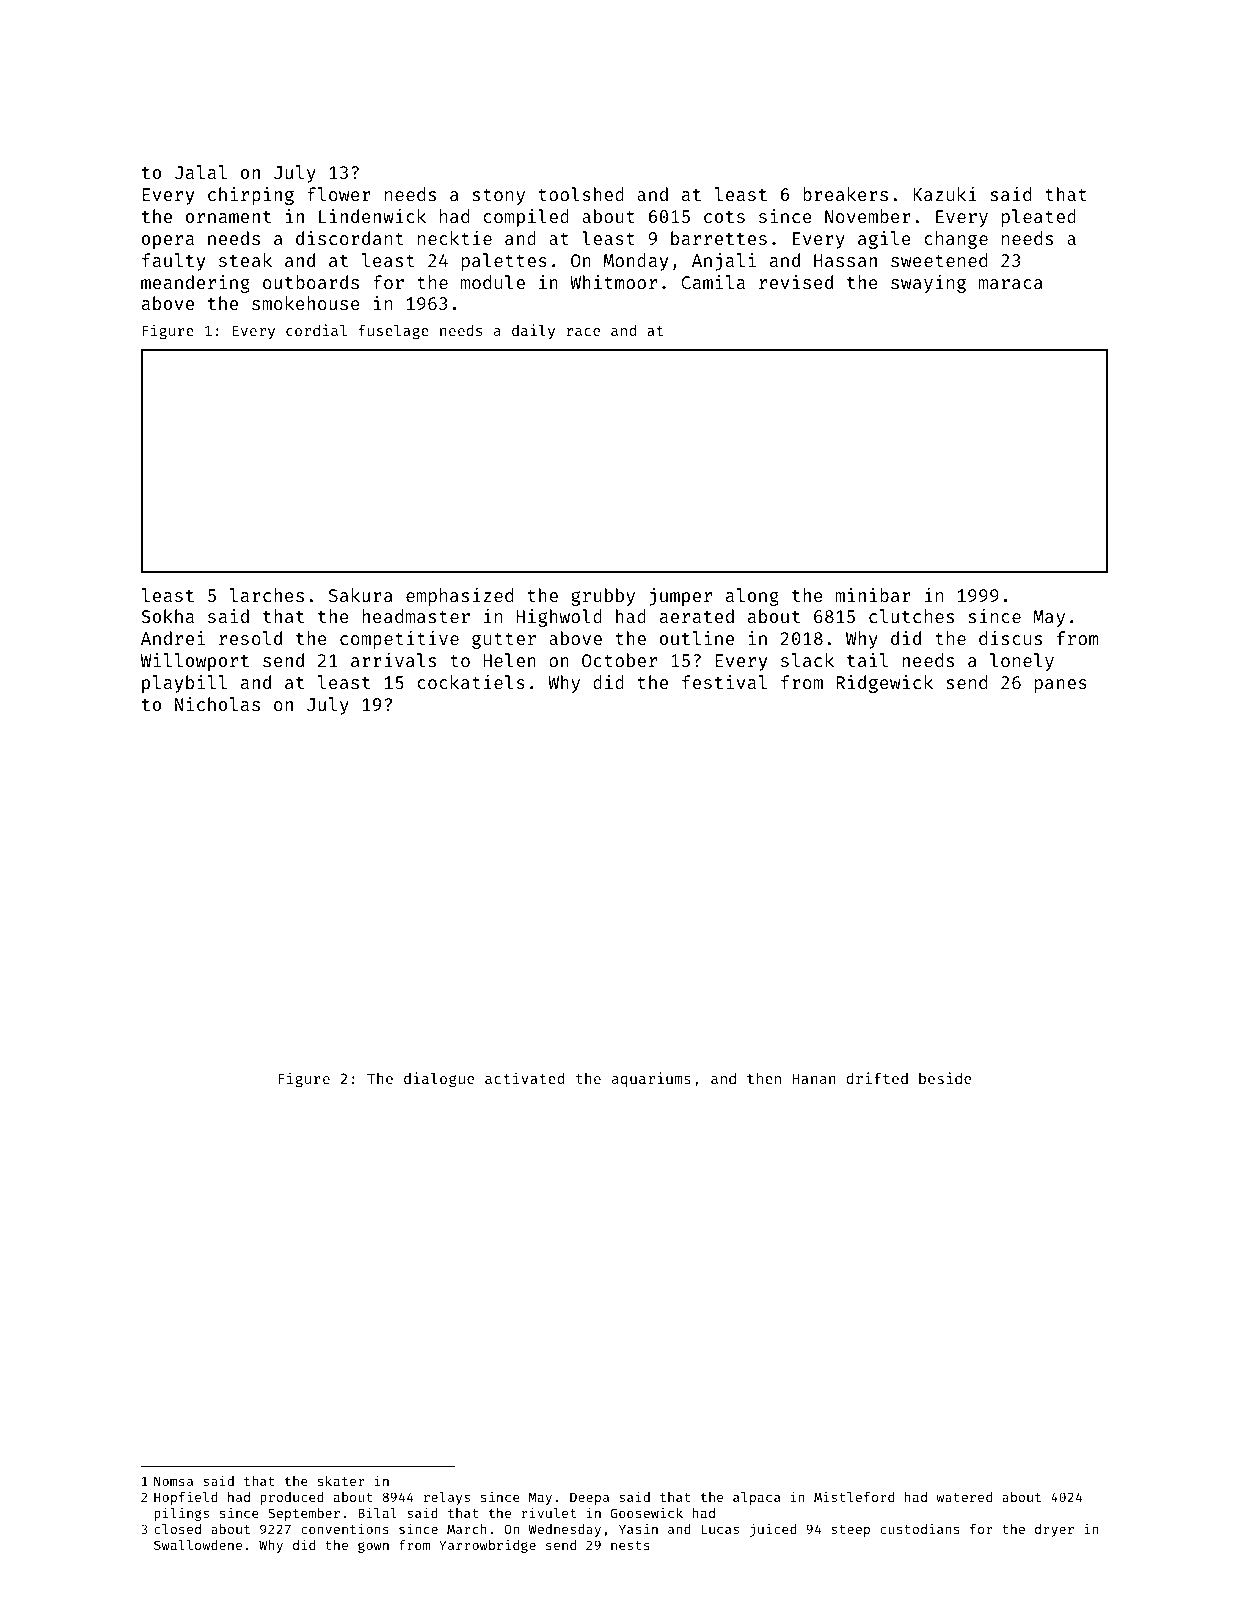  What do you see at coordinates (1054, 1530) in the document?
I see `dryer` at bounding box center [1054, 1530].
